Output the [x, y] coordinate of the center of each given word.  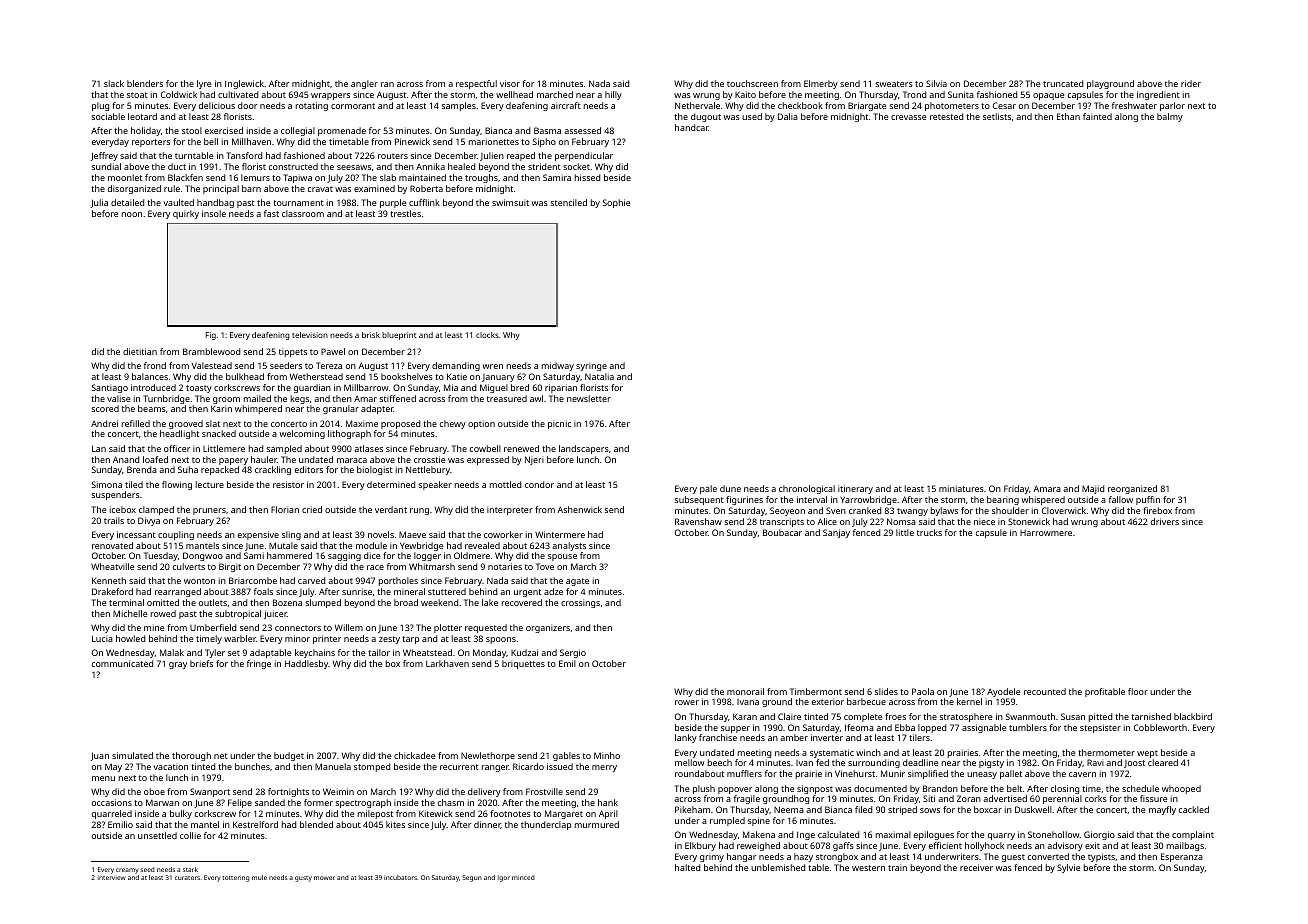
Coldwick [179, 94]
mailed [257, 398]
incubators [400, 877]
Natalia [599, 376]
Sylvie [1068, 868]
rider [1191, 83]
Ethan [1068, 116]
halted [687, 867]
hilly [613, 95]
